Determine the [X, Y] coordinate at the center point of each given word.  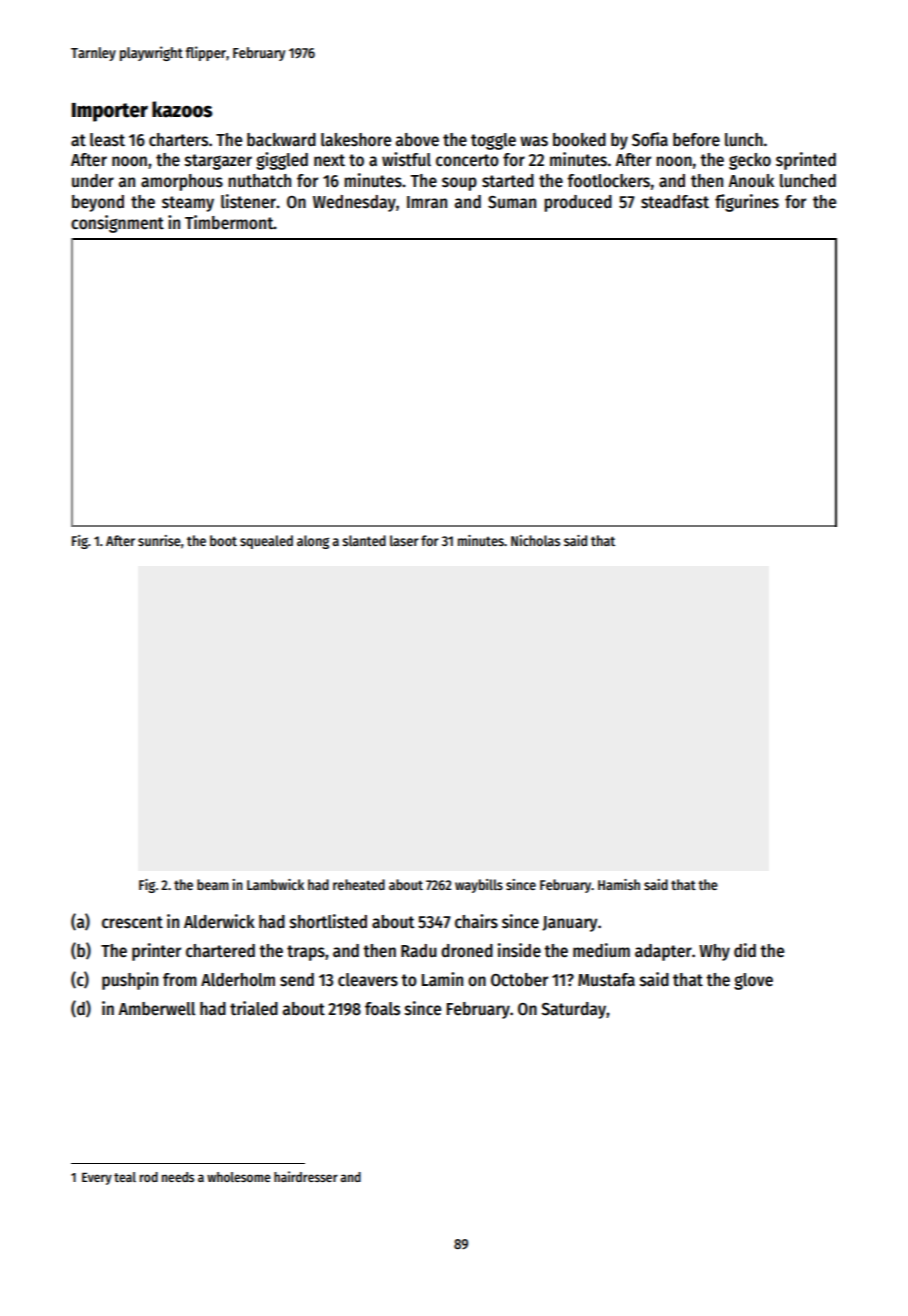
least [107, 140]
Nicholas [535, 540]
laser [404, 540]
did [745, 950]
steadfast [675, 202]
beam [213, 884]
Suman [512, 202]
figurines [747, 203]
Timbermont [229, 222]
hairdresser [306, 1176]
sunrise [159, 540]
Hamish [619, 884]
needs [178, 1177]
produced [578, 203]
